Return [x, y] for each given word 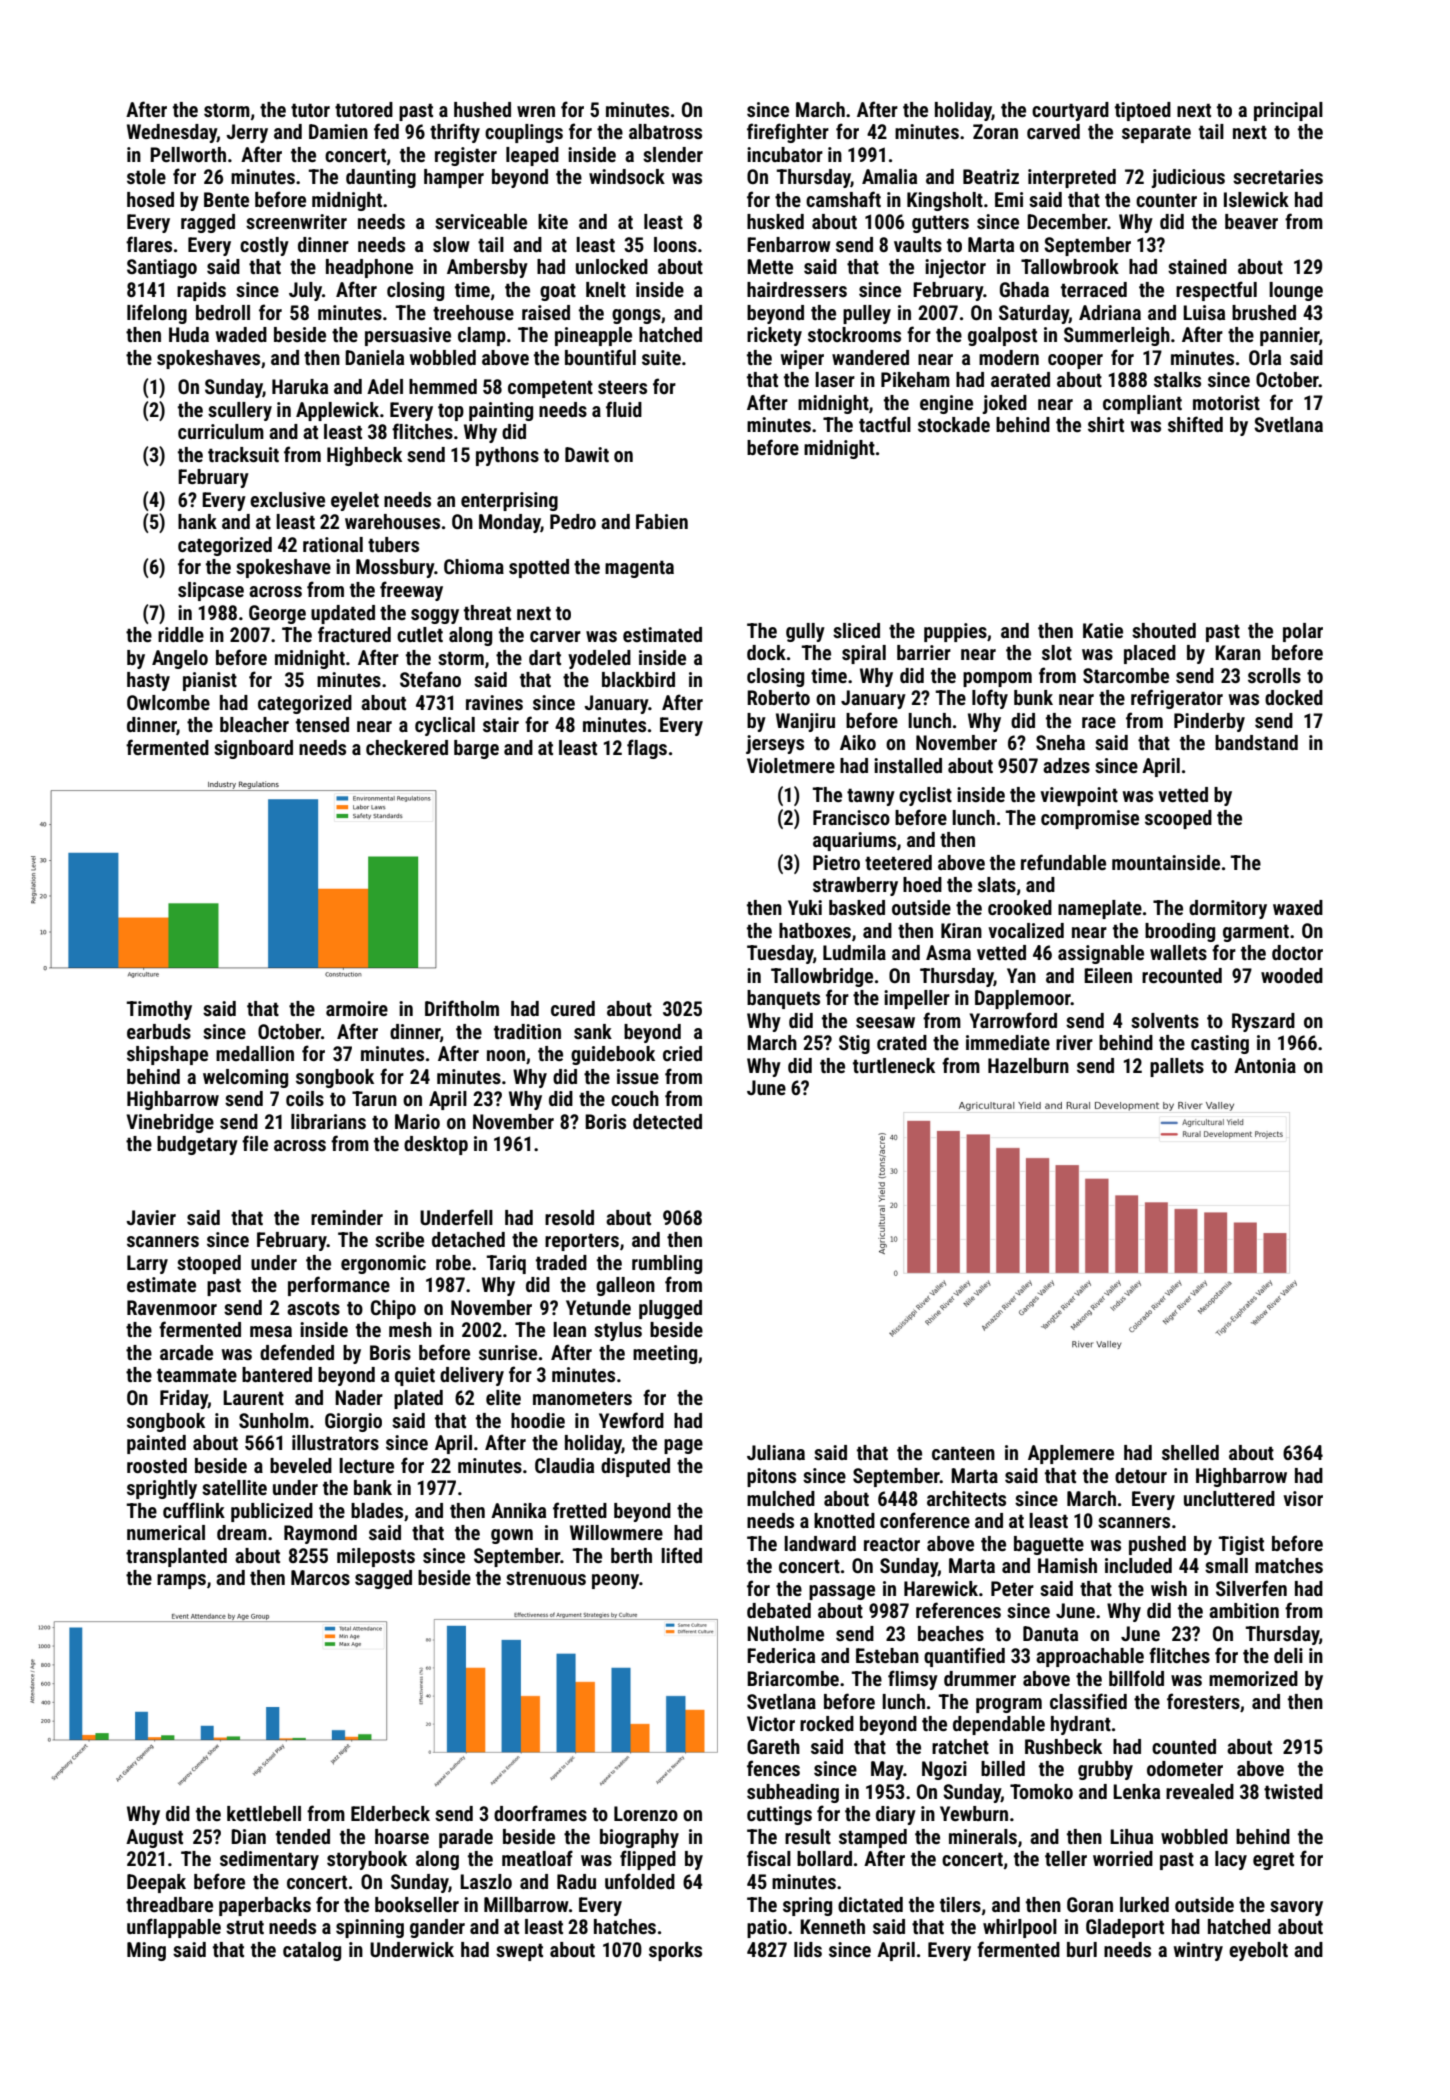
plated [418, 1399]
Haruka [300, 386]
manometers [582, 1398]
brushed [1264, 312]
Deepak [156, 1883]
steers [622, 387]
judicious [1188, 178]
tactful [885, 424]
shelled [1190, 1452]
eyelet [355, 501]
